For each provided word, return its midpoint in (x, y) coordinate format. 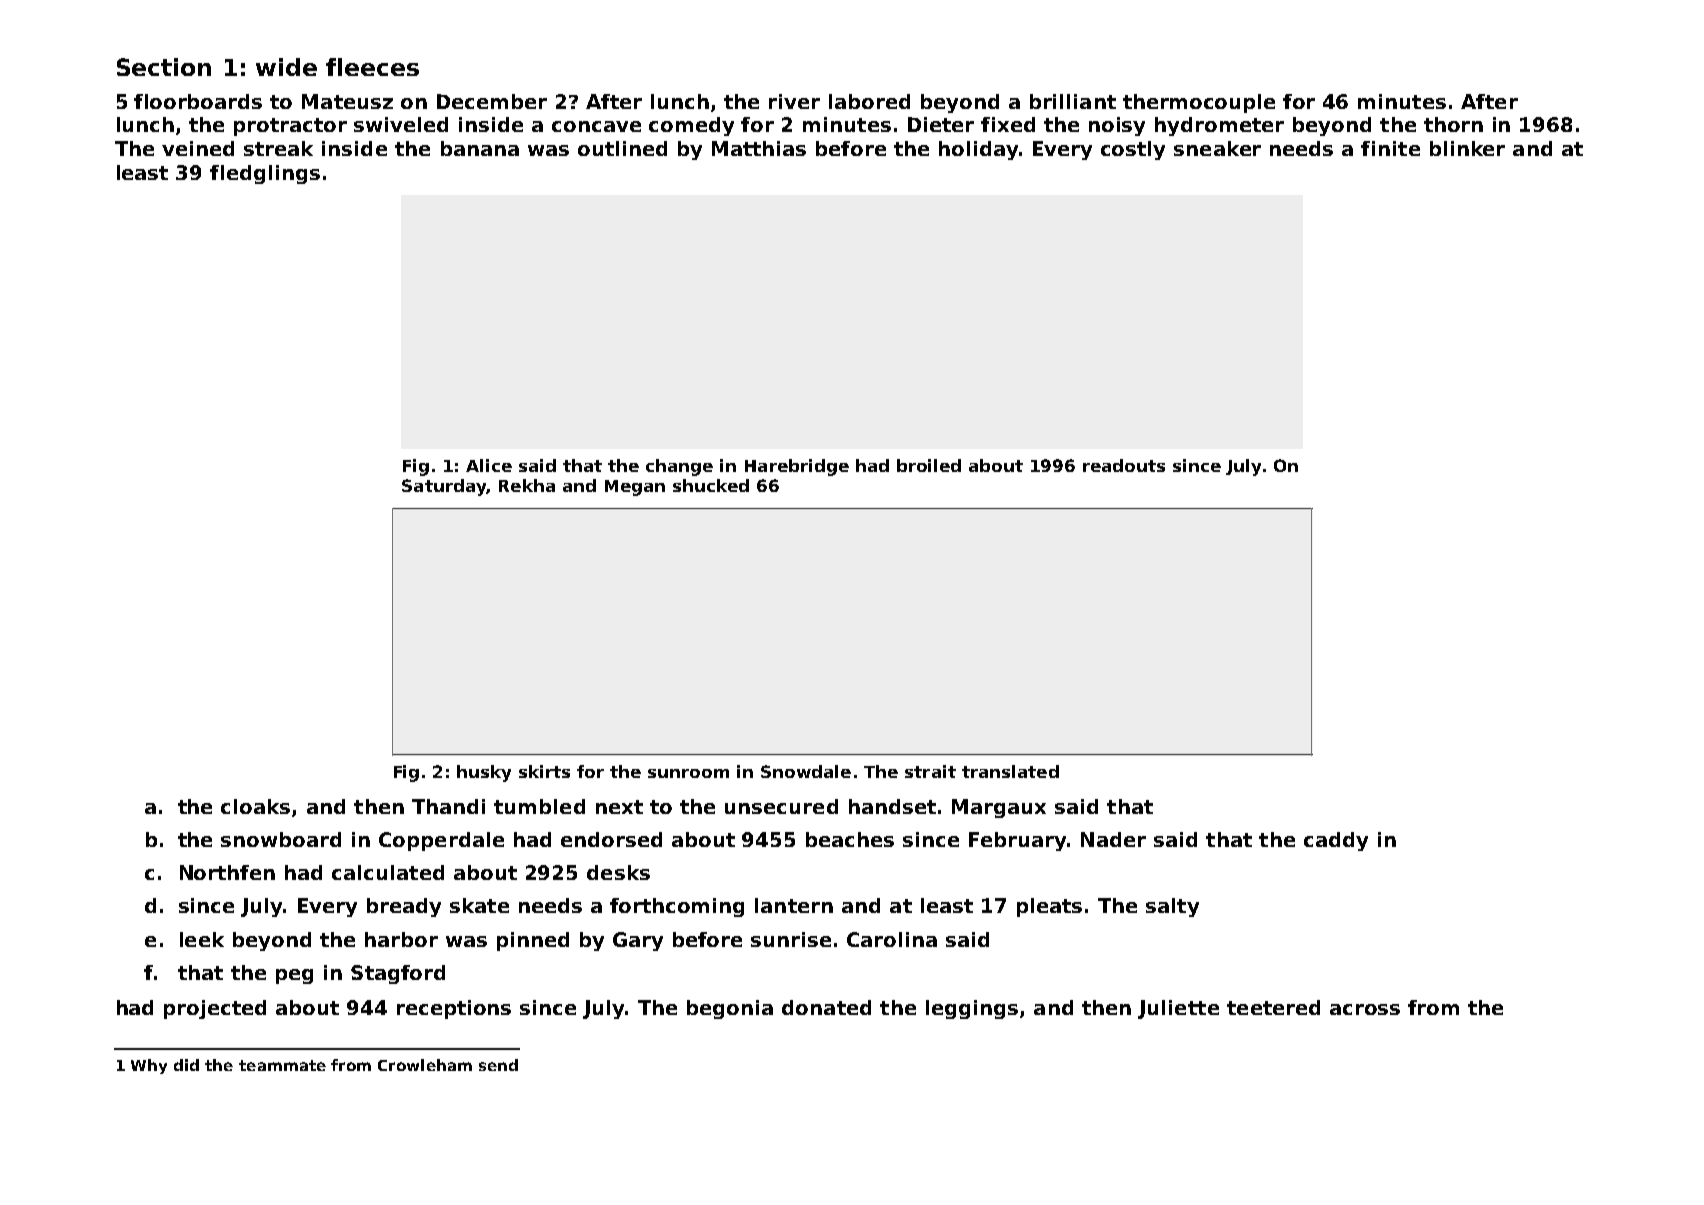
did (186, 1065)
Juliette (1178, 1009)
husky (484, 773)
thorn (1453, 124)
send (498, 1065)
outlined (622, 148)
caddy (1336, 841)
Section (164, 67)
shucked (711, 485)
